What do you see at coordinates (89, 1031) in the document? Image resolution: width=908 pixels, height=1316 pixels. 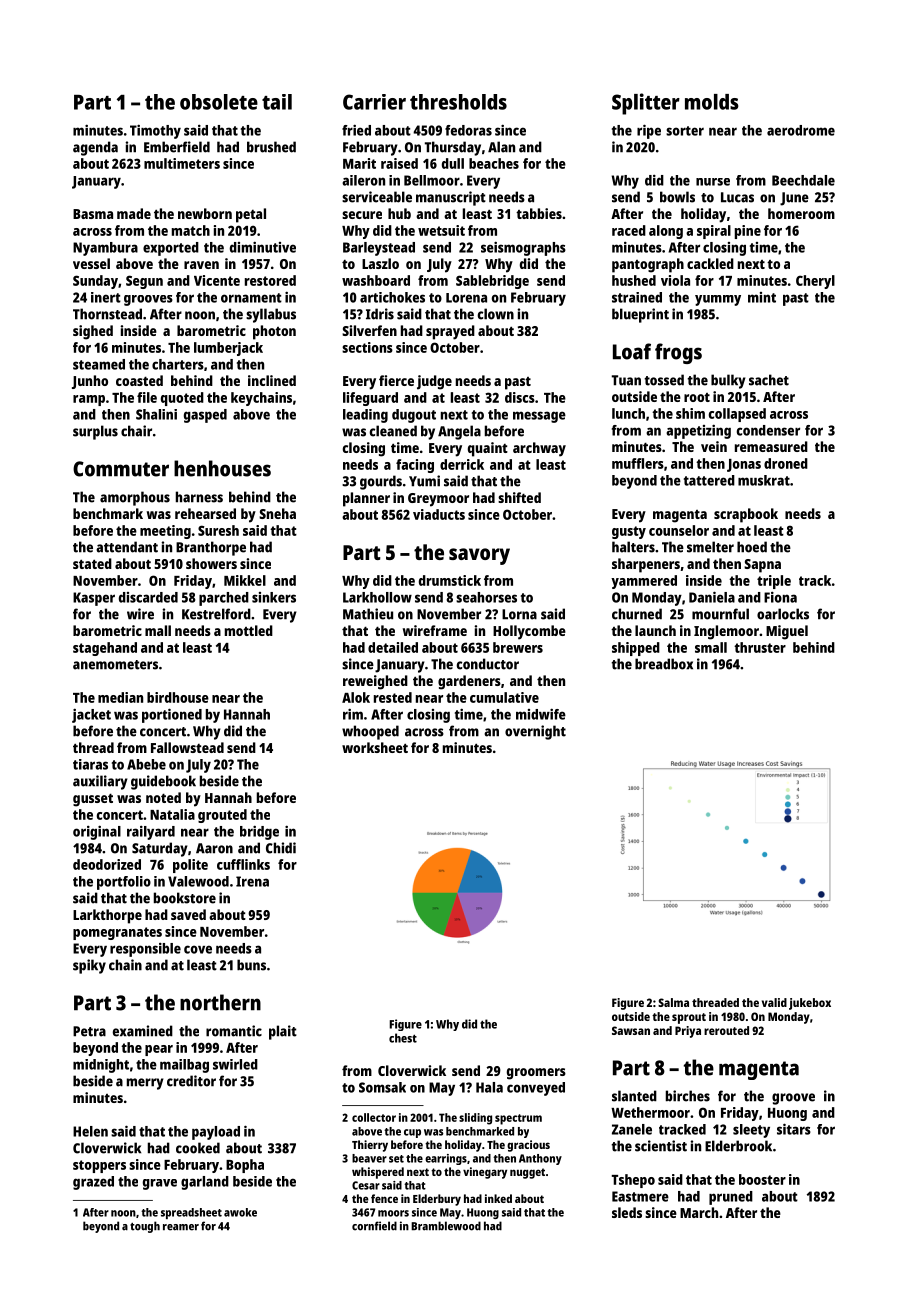 I see `Petra` at bounding box center [89, 1031].
